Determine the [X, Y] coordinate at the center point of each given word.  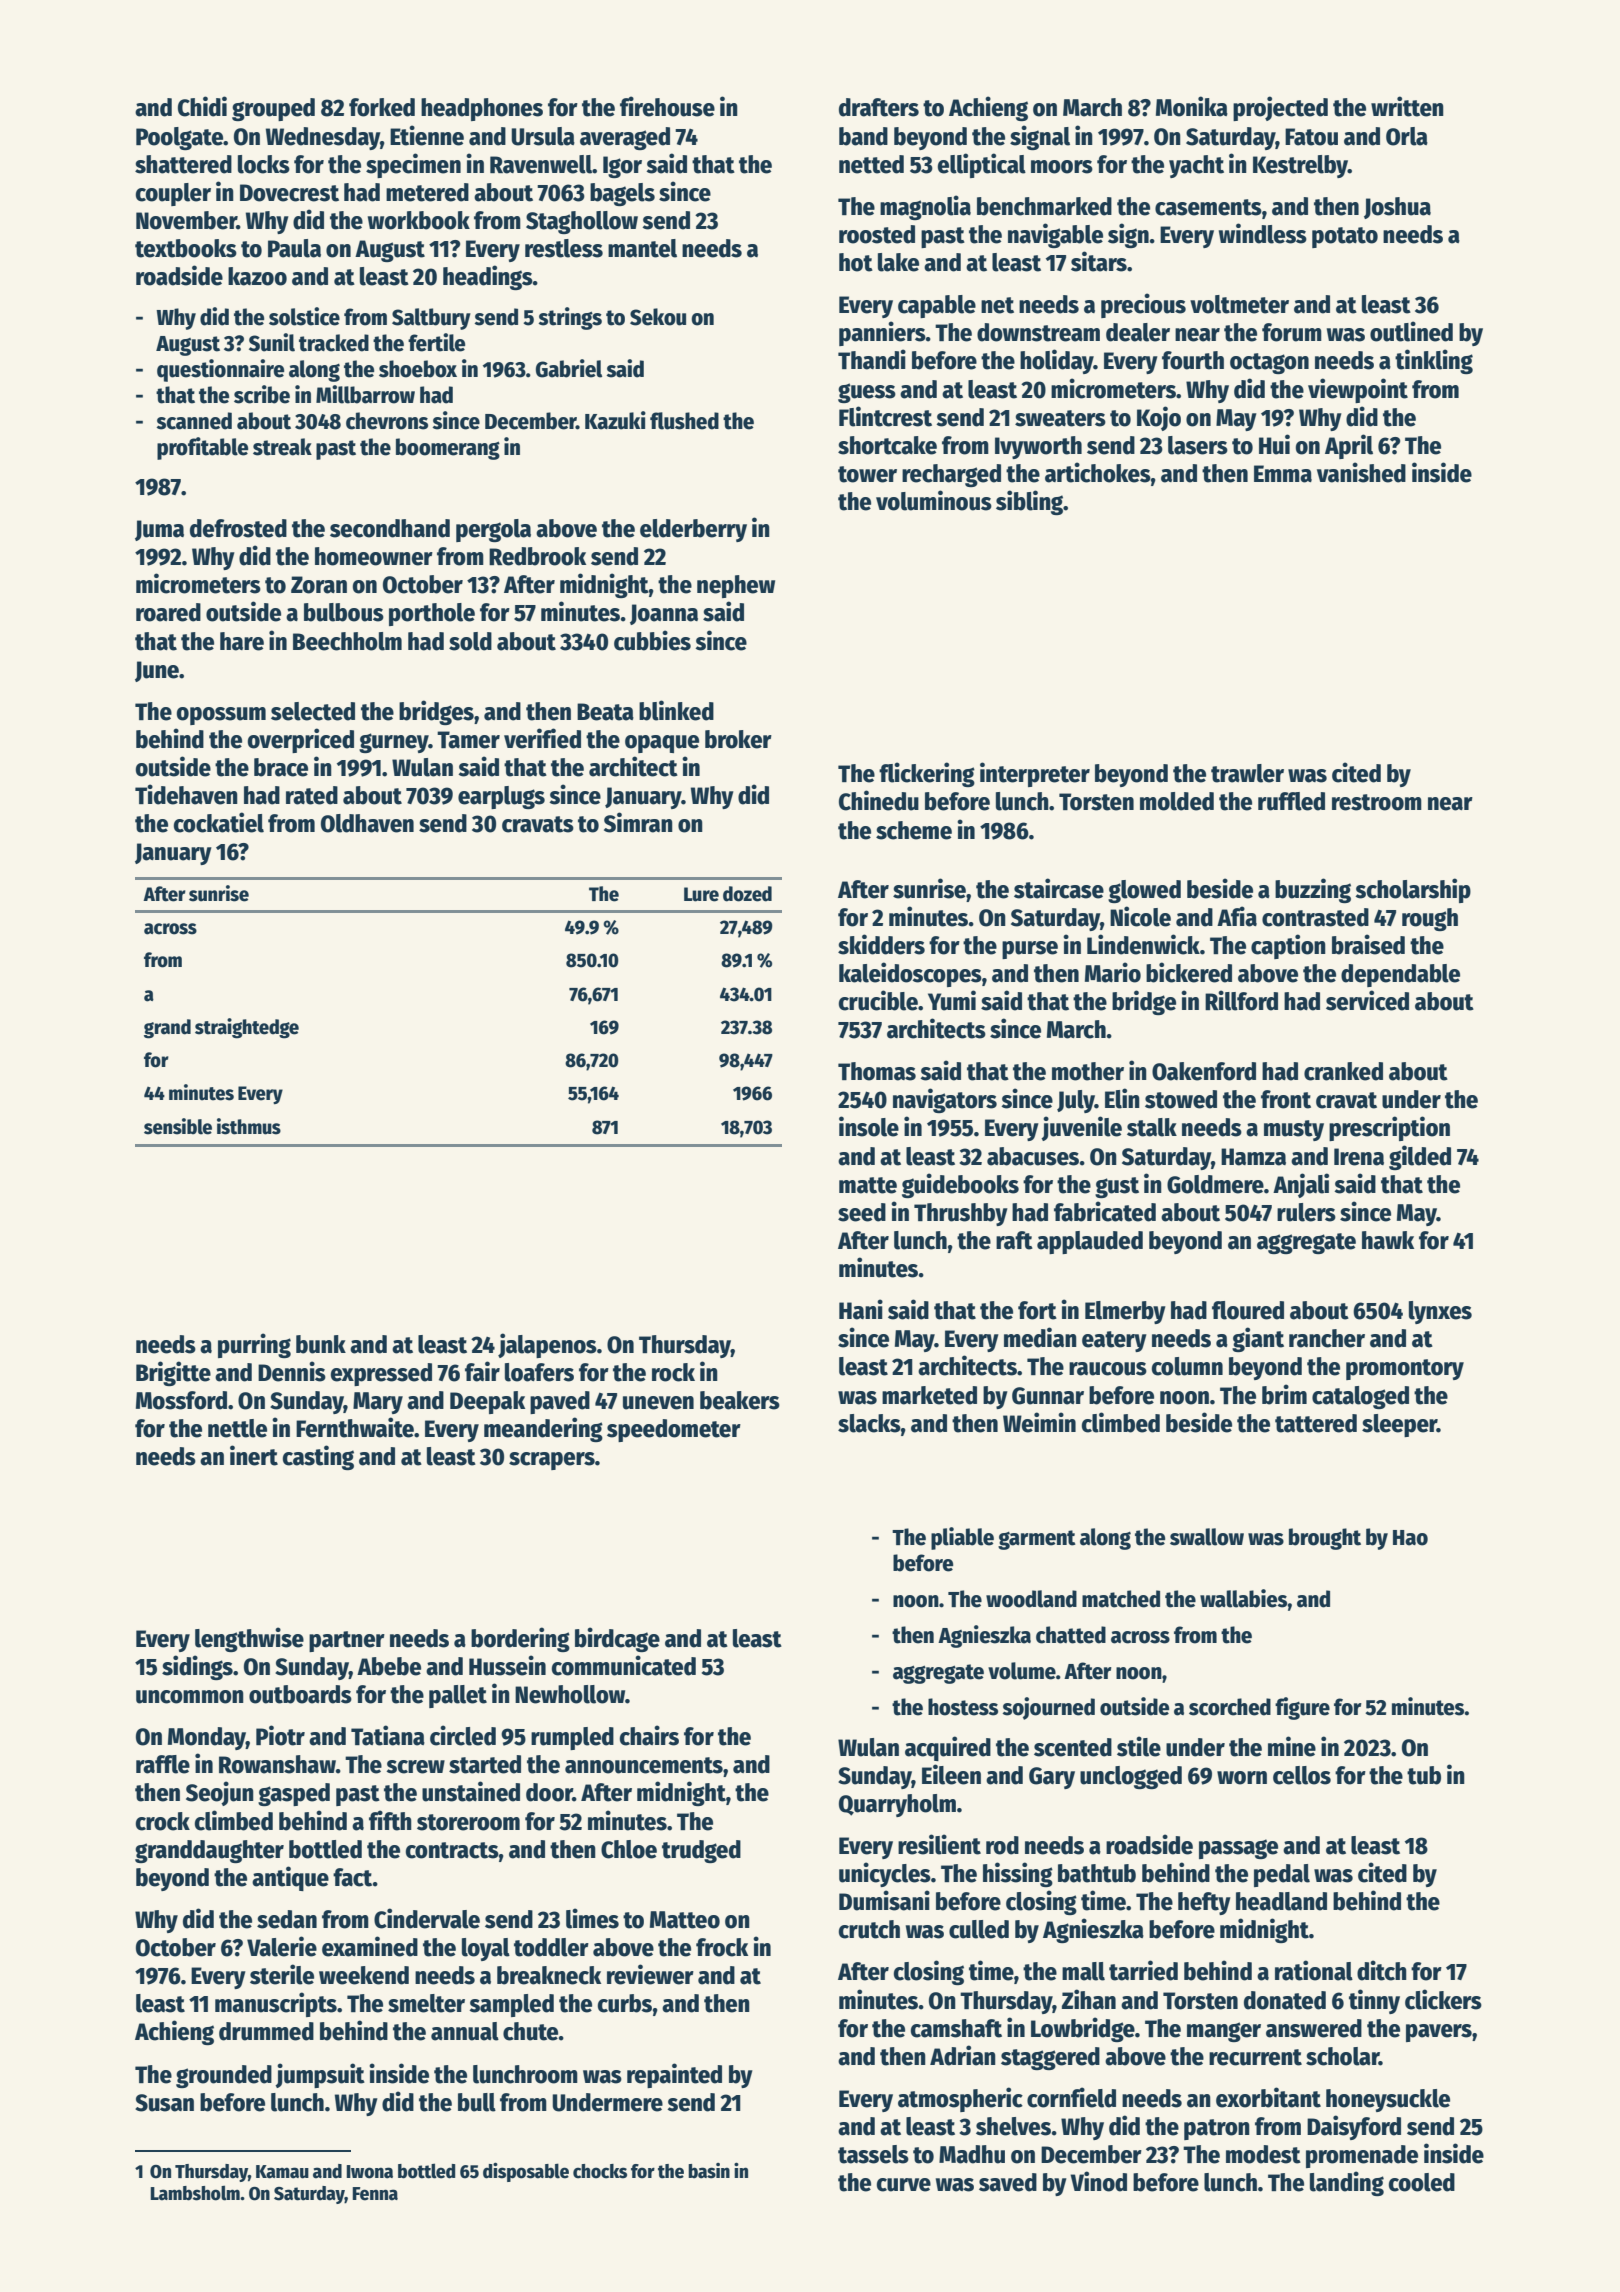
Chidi [202, 106]
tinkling [1434, 361]
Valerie [282, 1946]
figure [1302, 1708]
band [863, 136]
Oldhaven [367, 823]
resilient [939, 1844]
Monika [1192, 106]
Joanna [664, 614]
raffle [163, 1764]
